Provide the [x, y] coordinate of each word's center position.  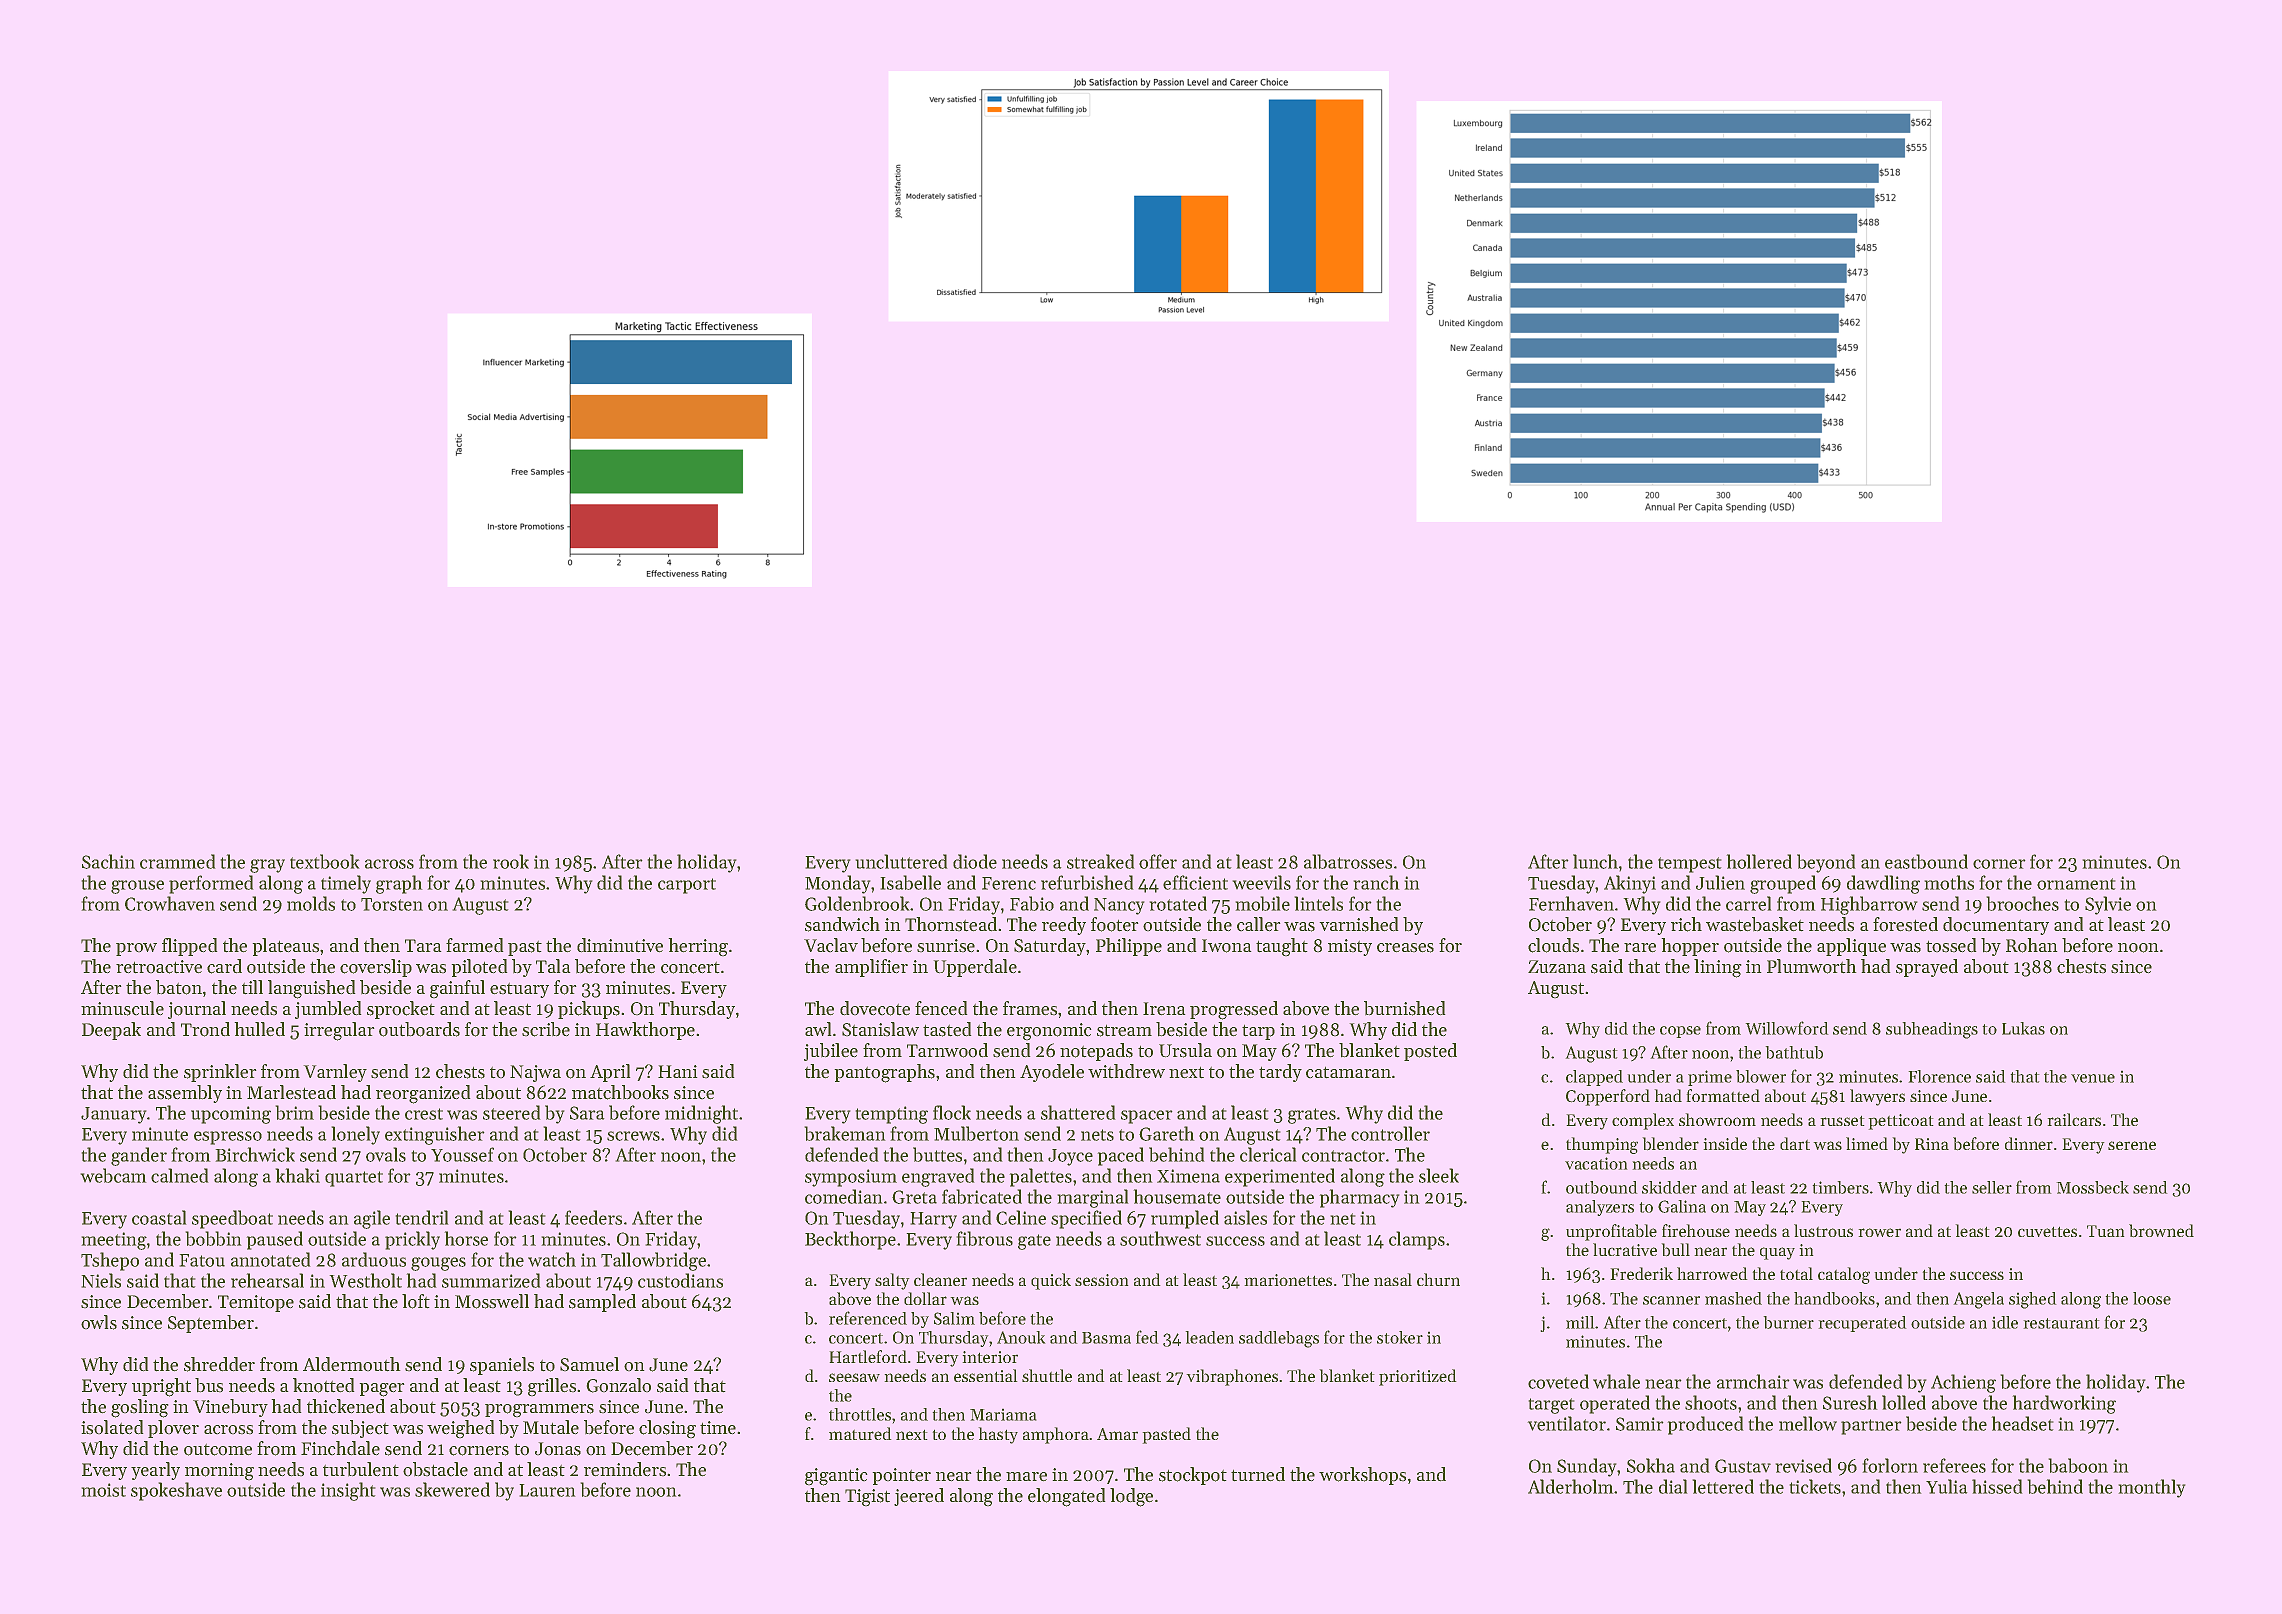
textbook [325, 861]
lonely [355, 1135]
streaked [1101, 861]
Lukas [2023, 1028]
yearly [155, 1471]
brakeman [845, 1133]
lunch [1595, 861]
